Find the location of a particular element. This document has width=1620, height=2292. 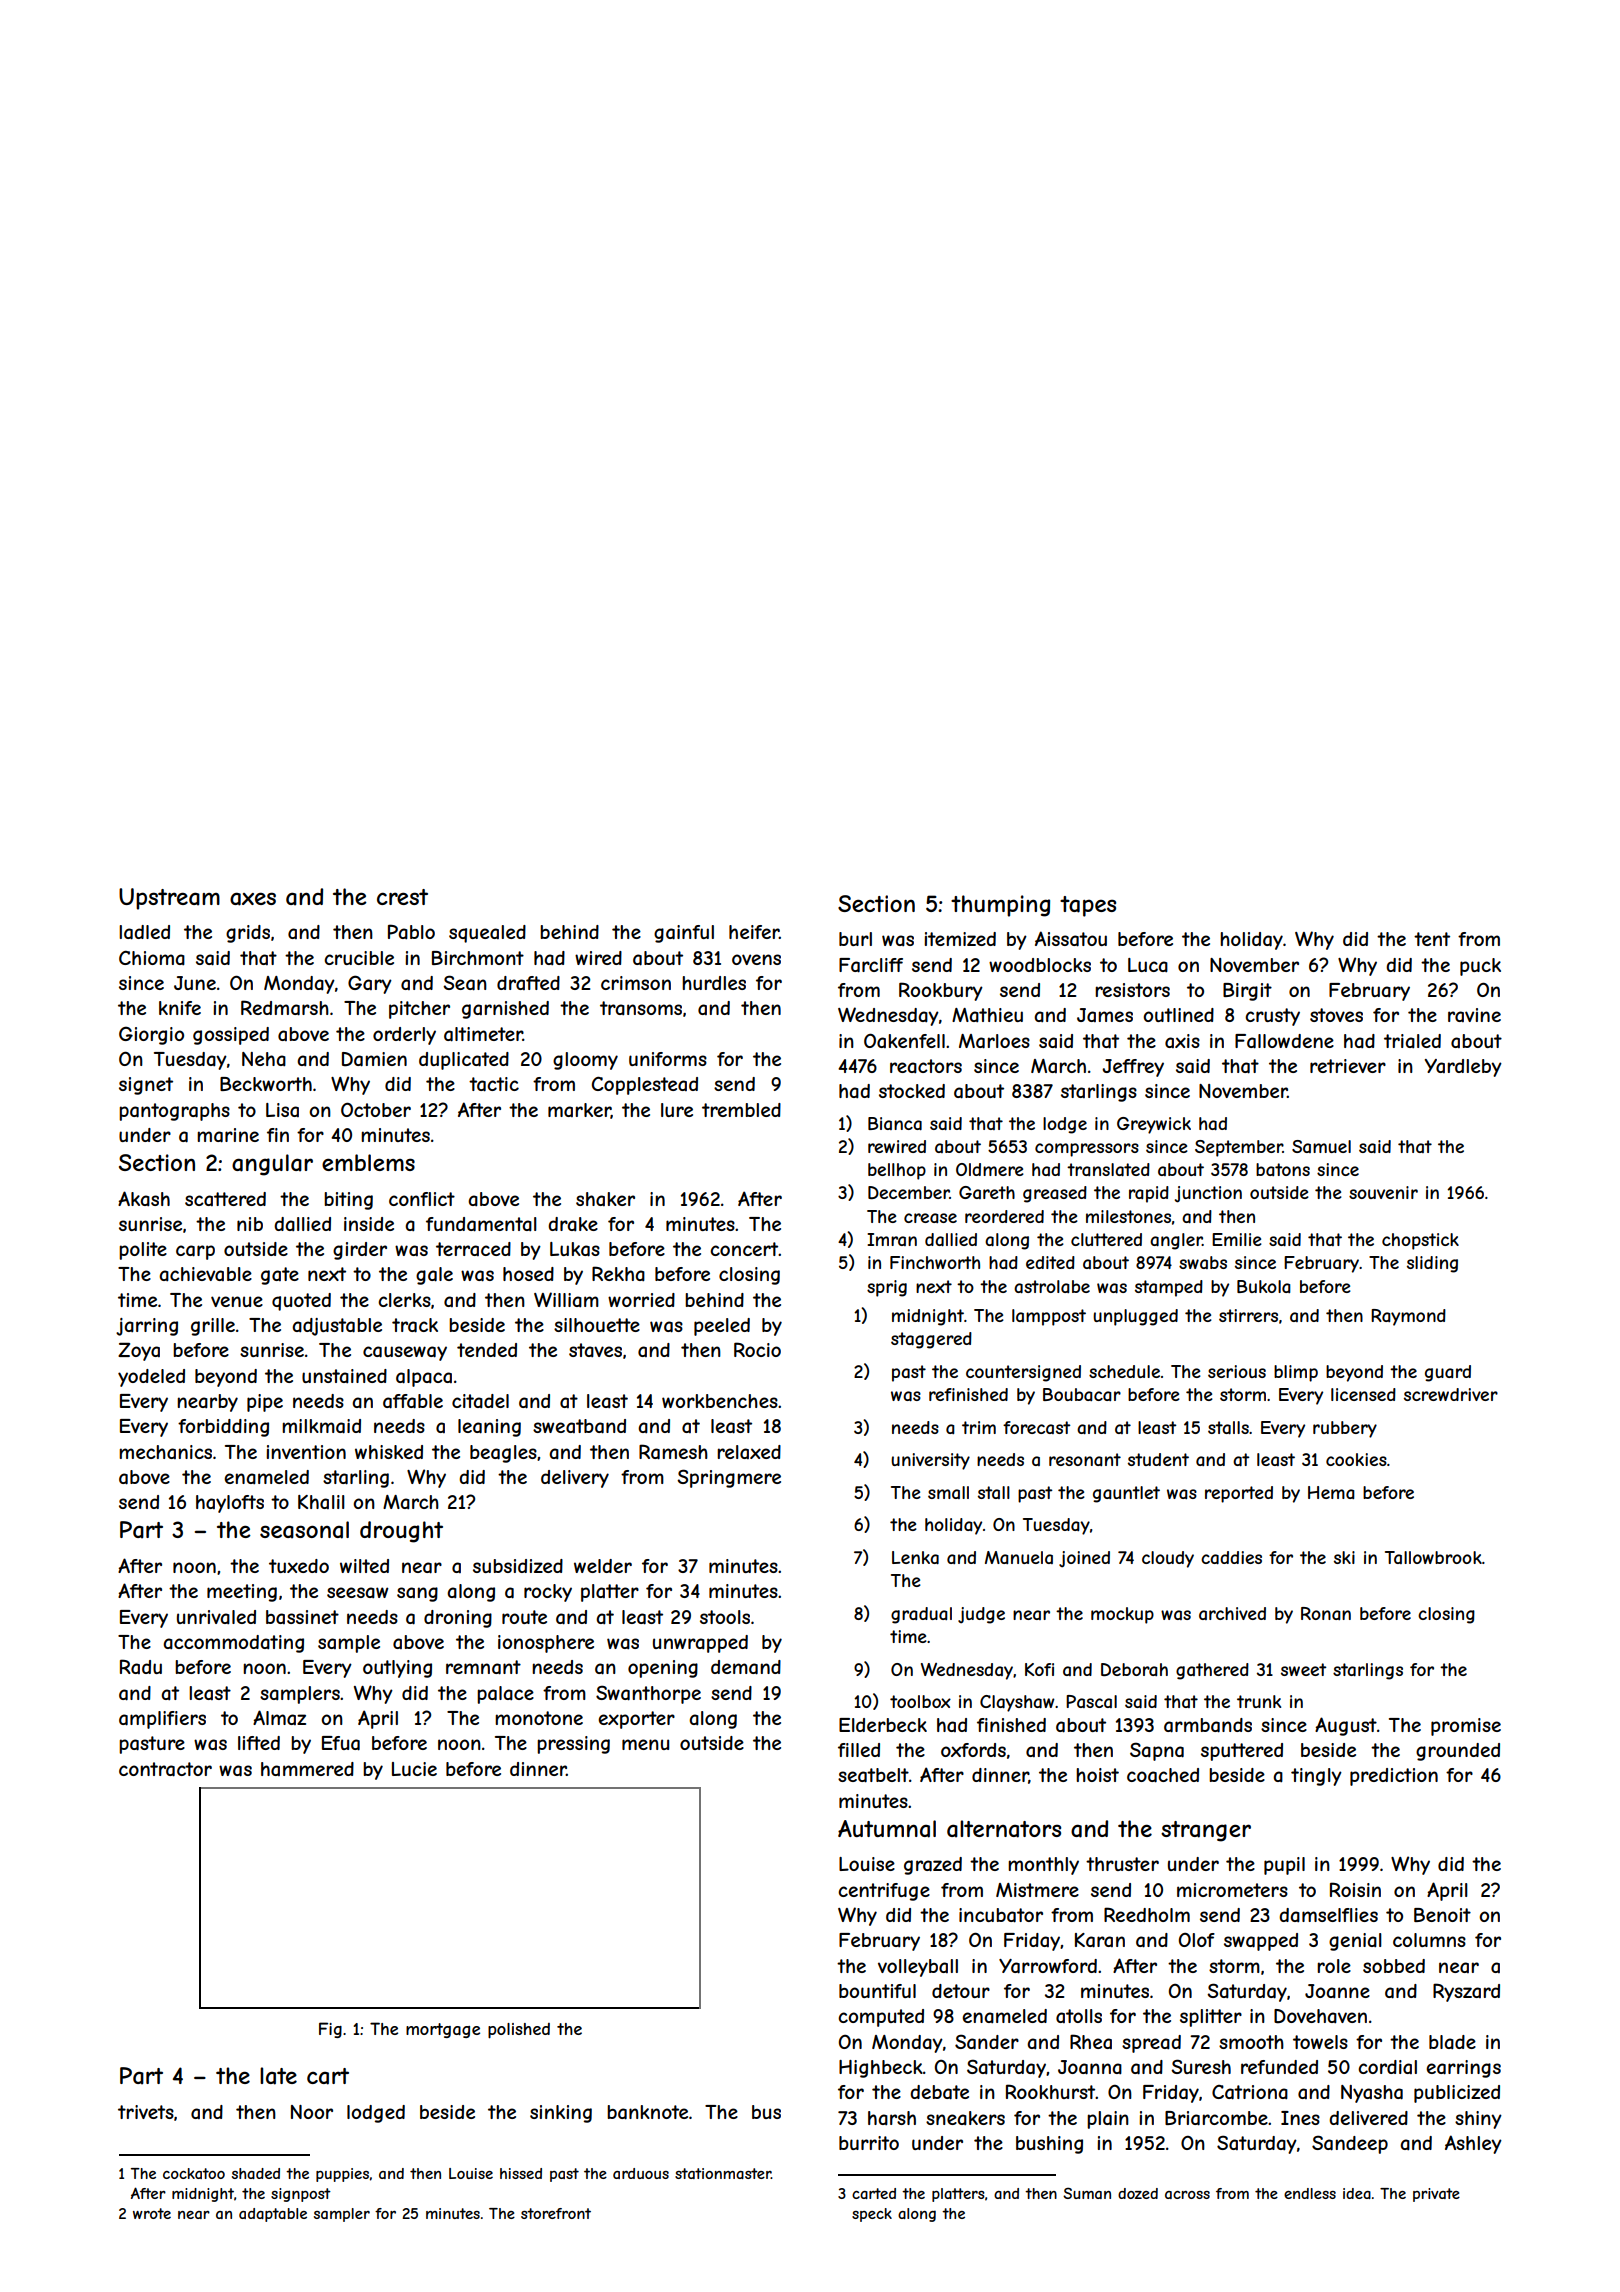

Benoit is located at coordinates (1442, 1915).
